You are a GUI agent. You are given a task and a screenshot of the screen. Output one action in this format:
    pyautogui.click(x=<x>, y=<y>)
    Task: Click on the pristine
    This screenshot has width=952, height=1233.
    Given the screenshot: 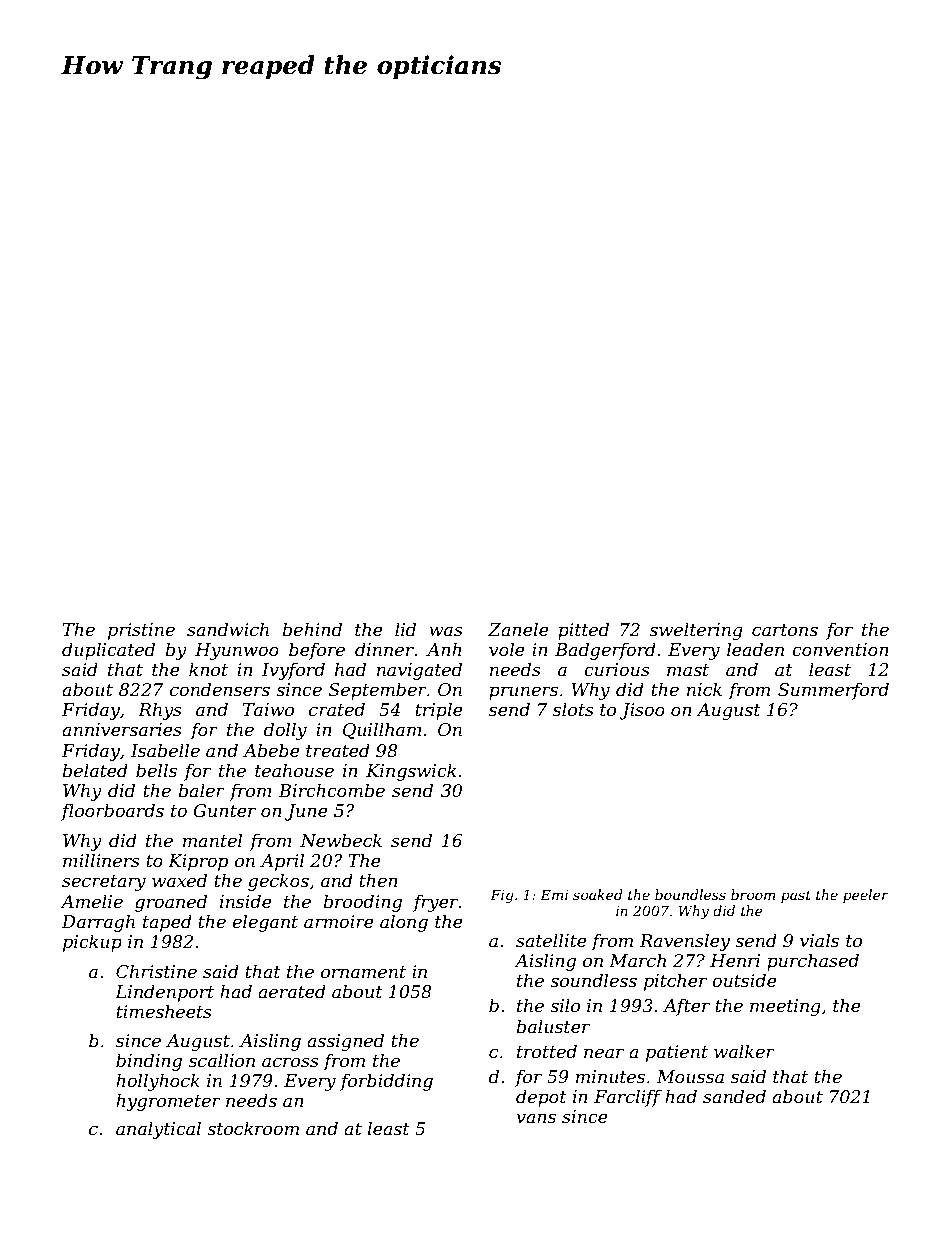 What is the action you would take?
    pyautogui.click(x=141, y=631)
